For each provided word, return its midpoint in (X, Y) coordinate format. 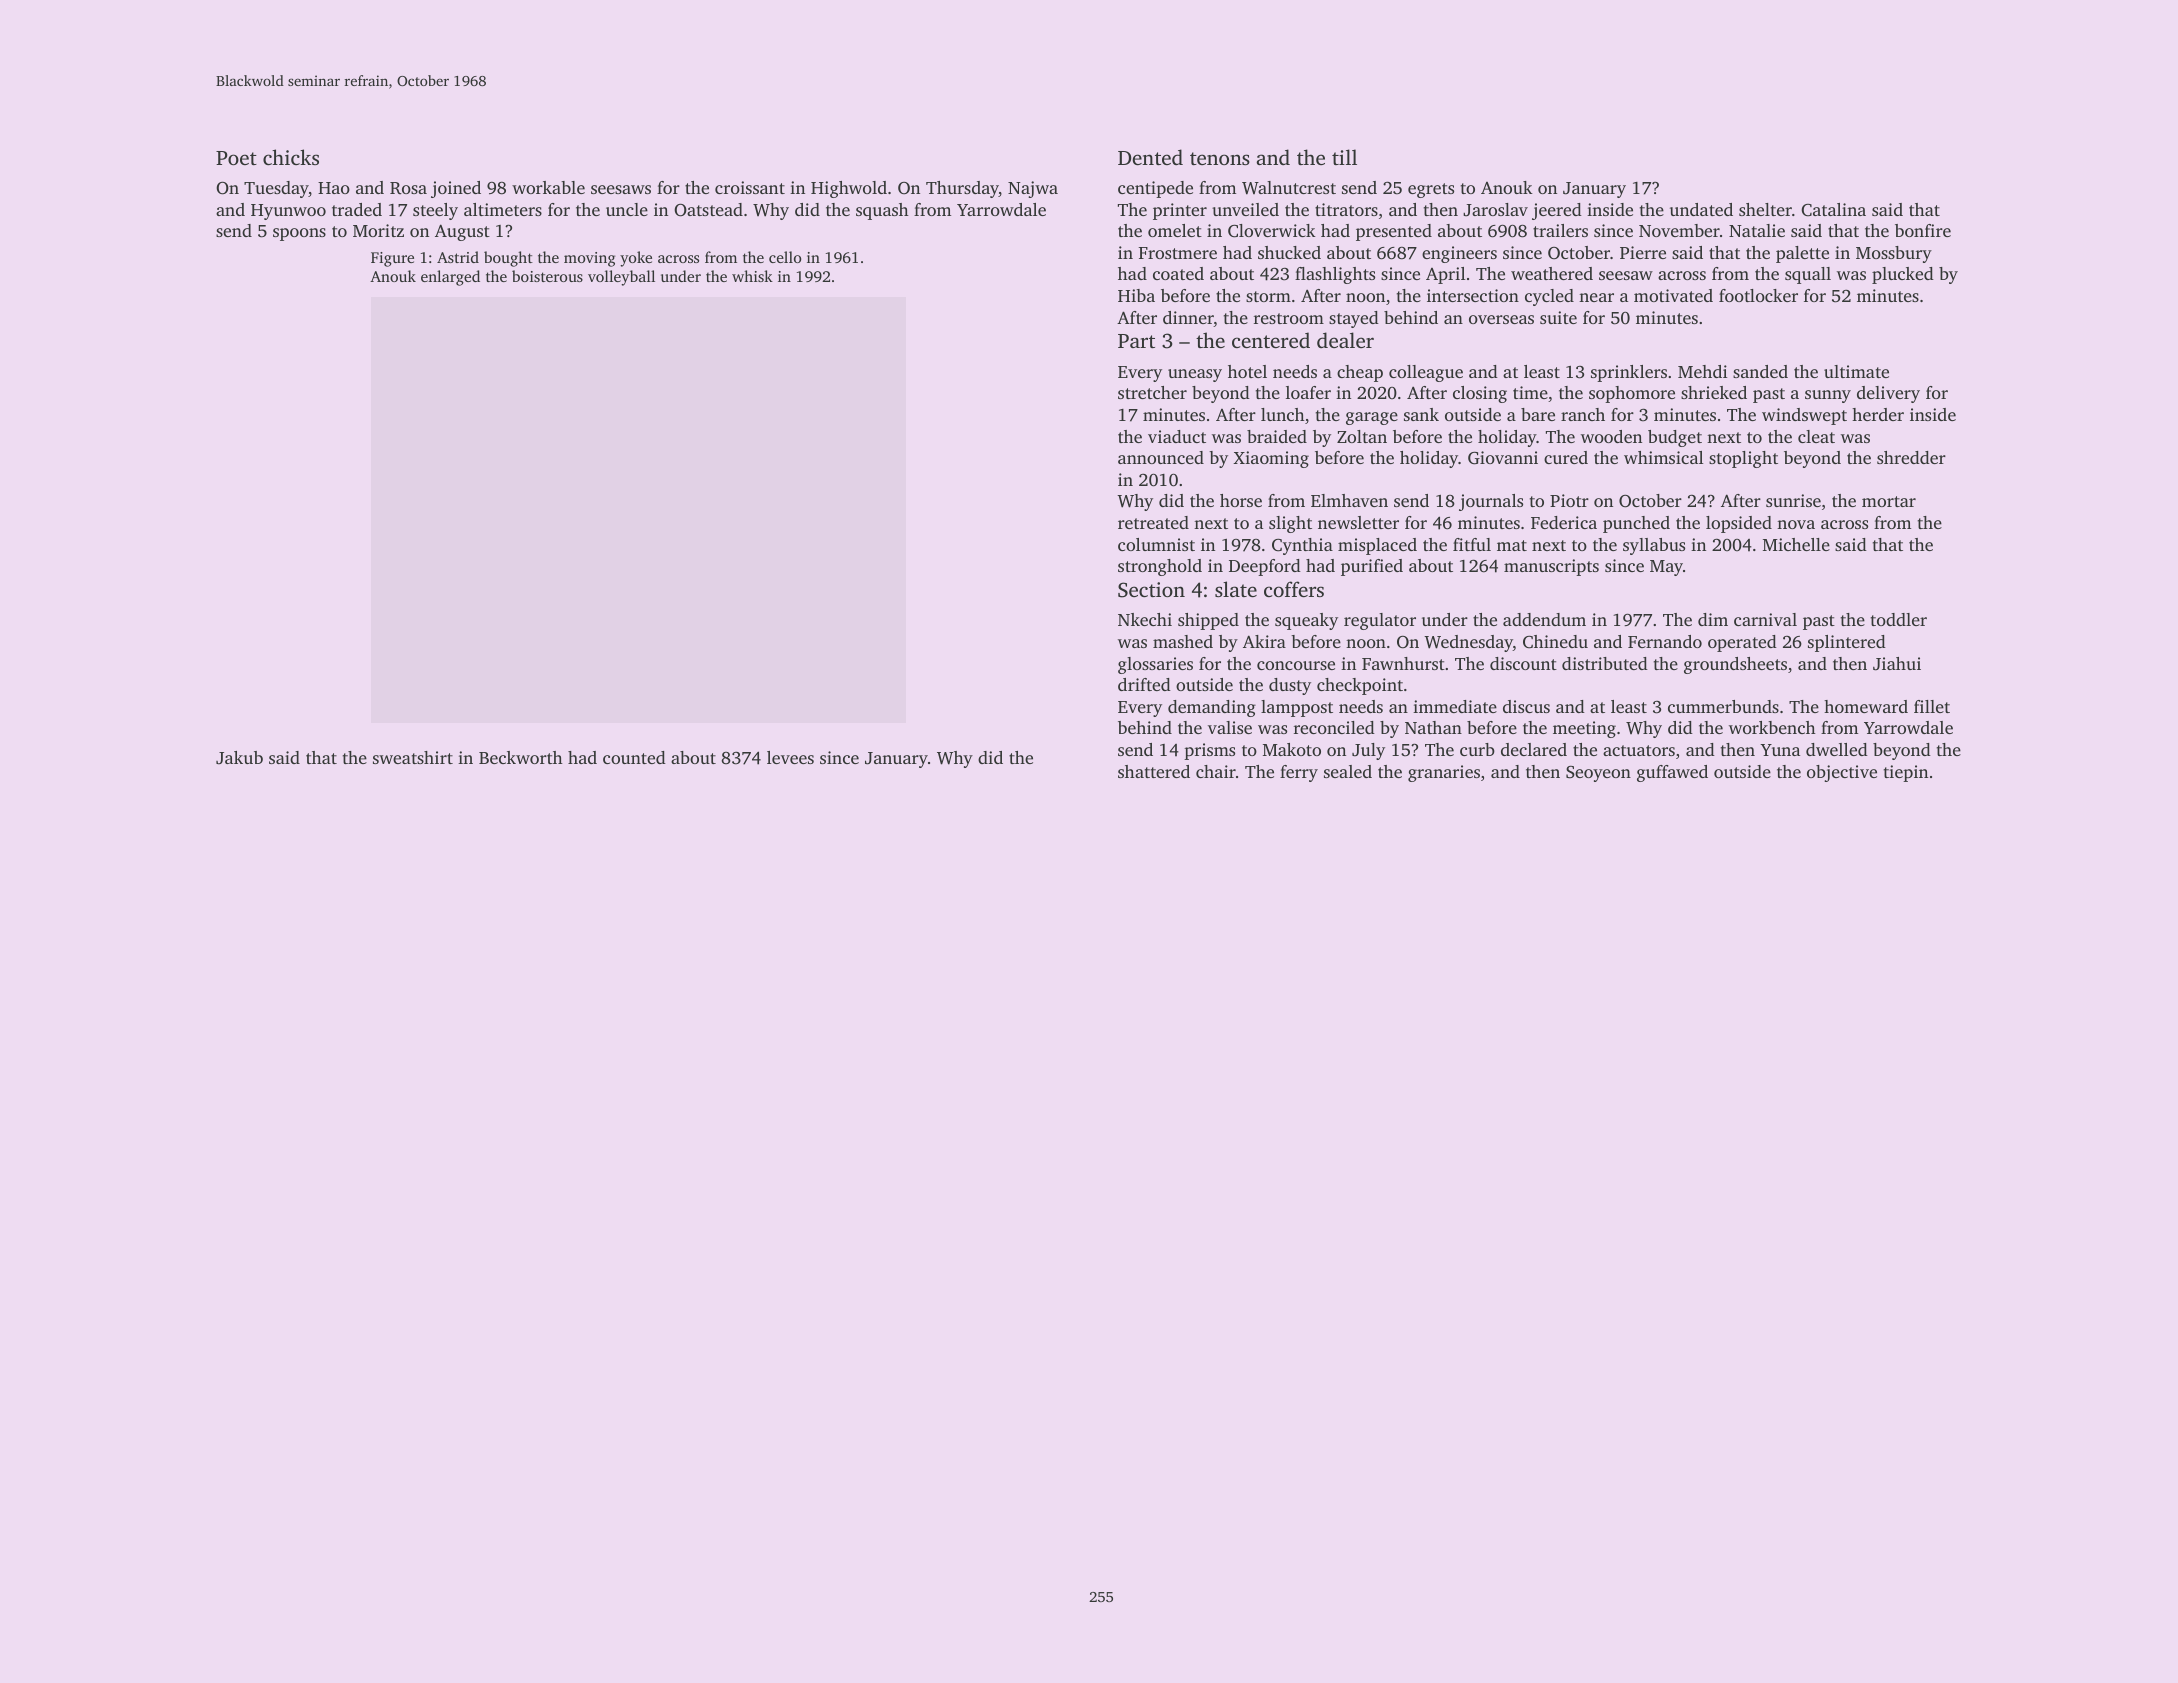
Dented (1150, 157)
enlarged (450, 278)
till (1344, 157)
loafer (1308, 392)
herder (1878, 414)
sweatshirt (413, 757)
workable (548, 187)
